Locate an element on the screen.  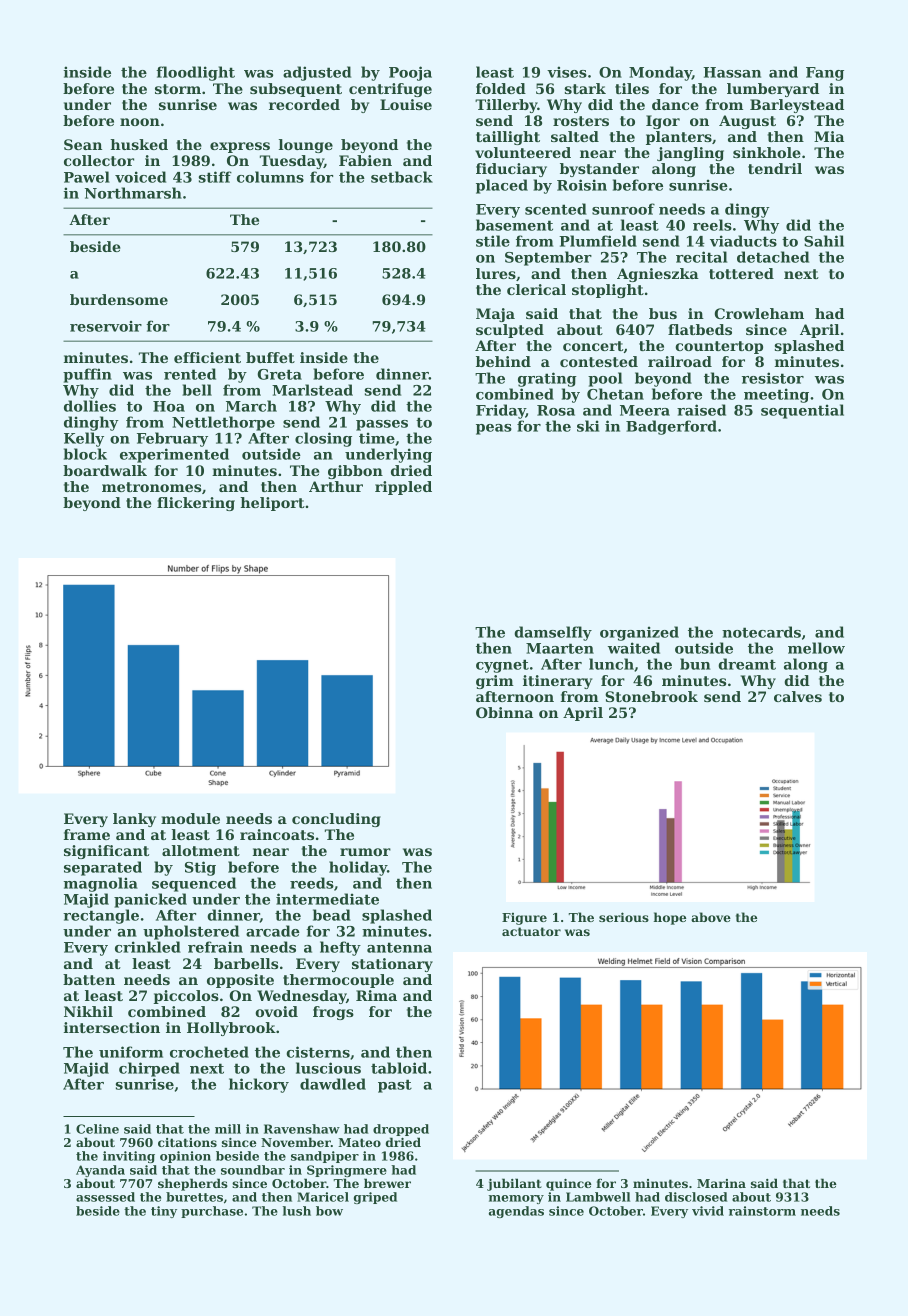
boardwalk is located at coordinates (105, 470).
